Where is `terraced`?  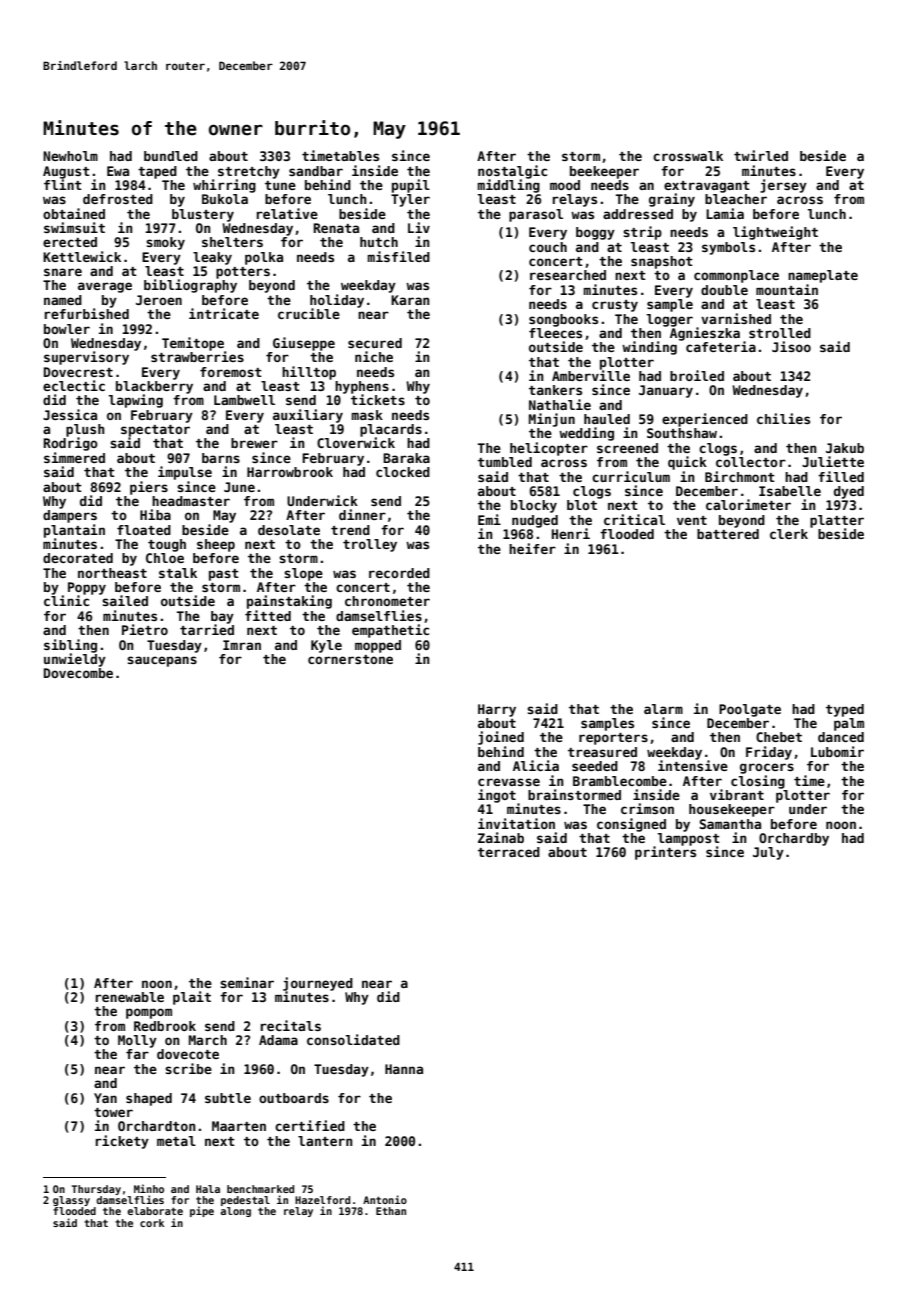 terraced is located at coordinates (509, 852).
